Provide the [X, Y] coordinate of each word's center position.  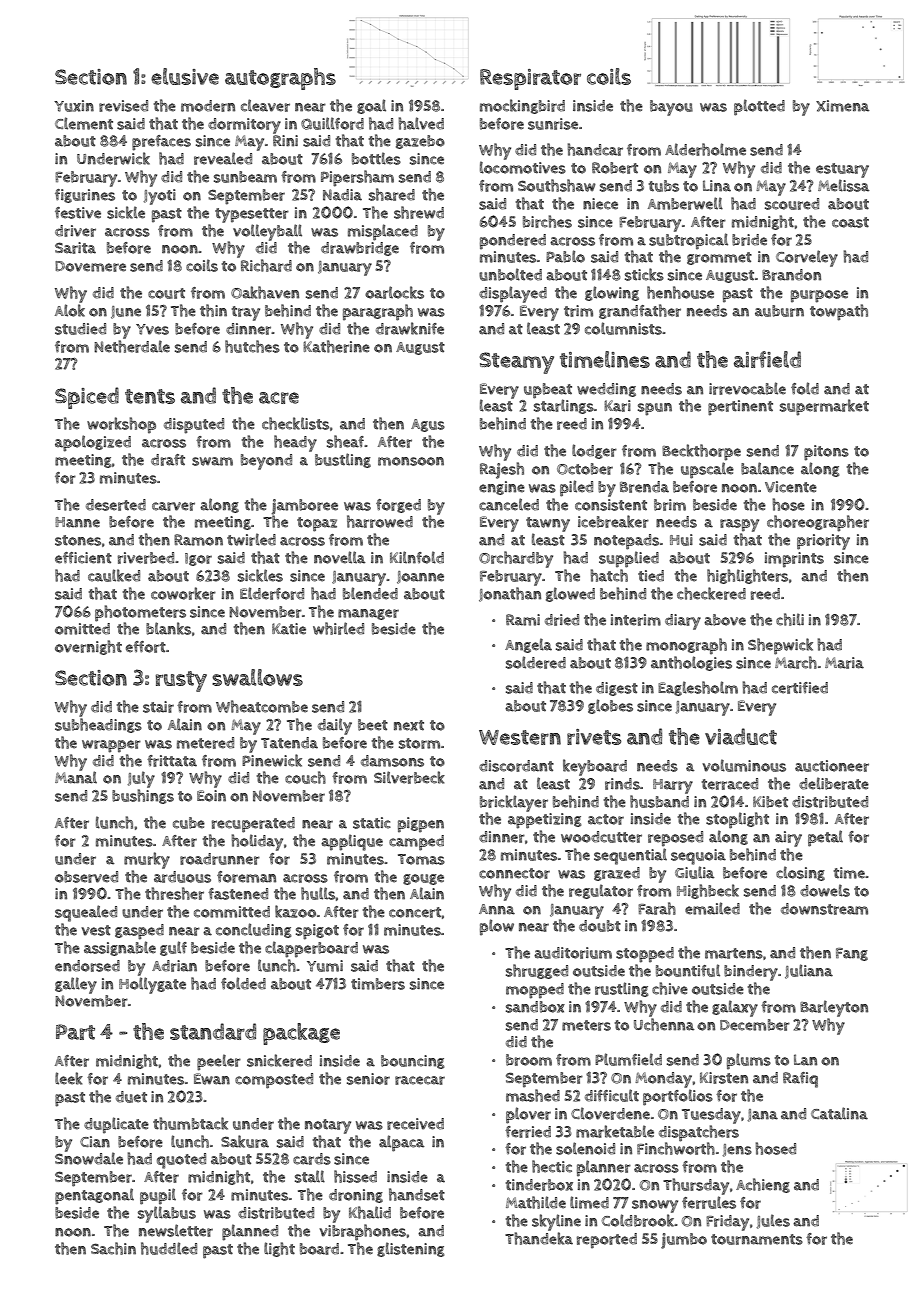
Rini [285, 141]
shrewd [419, 212]
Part [75, 1032]
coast [850, 222]
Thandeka [539, 1238]
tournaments [757, 1239]
